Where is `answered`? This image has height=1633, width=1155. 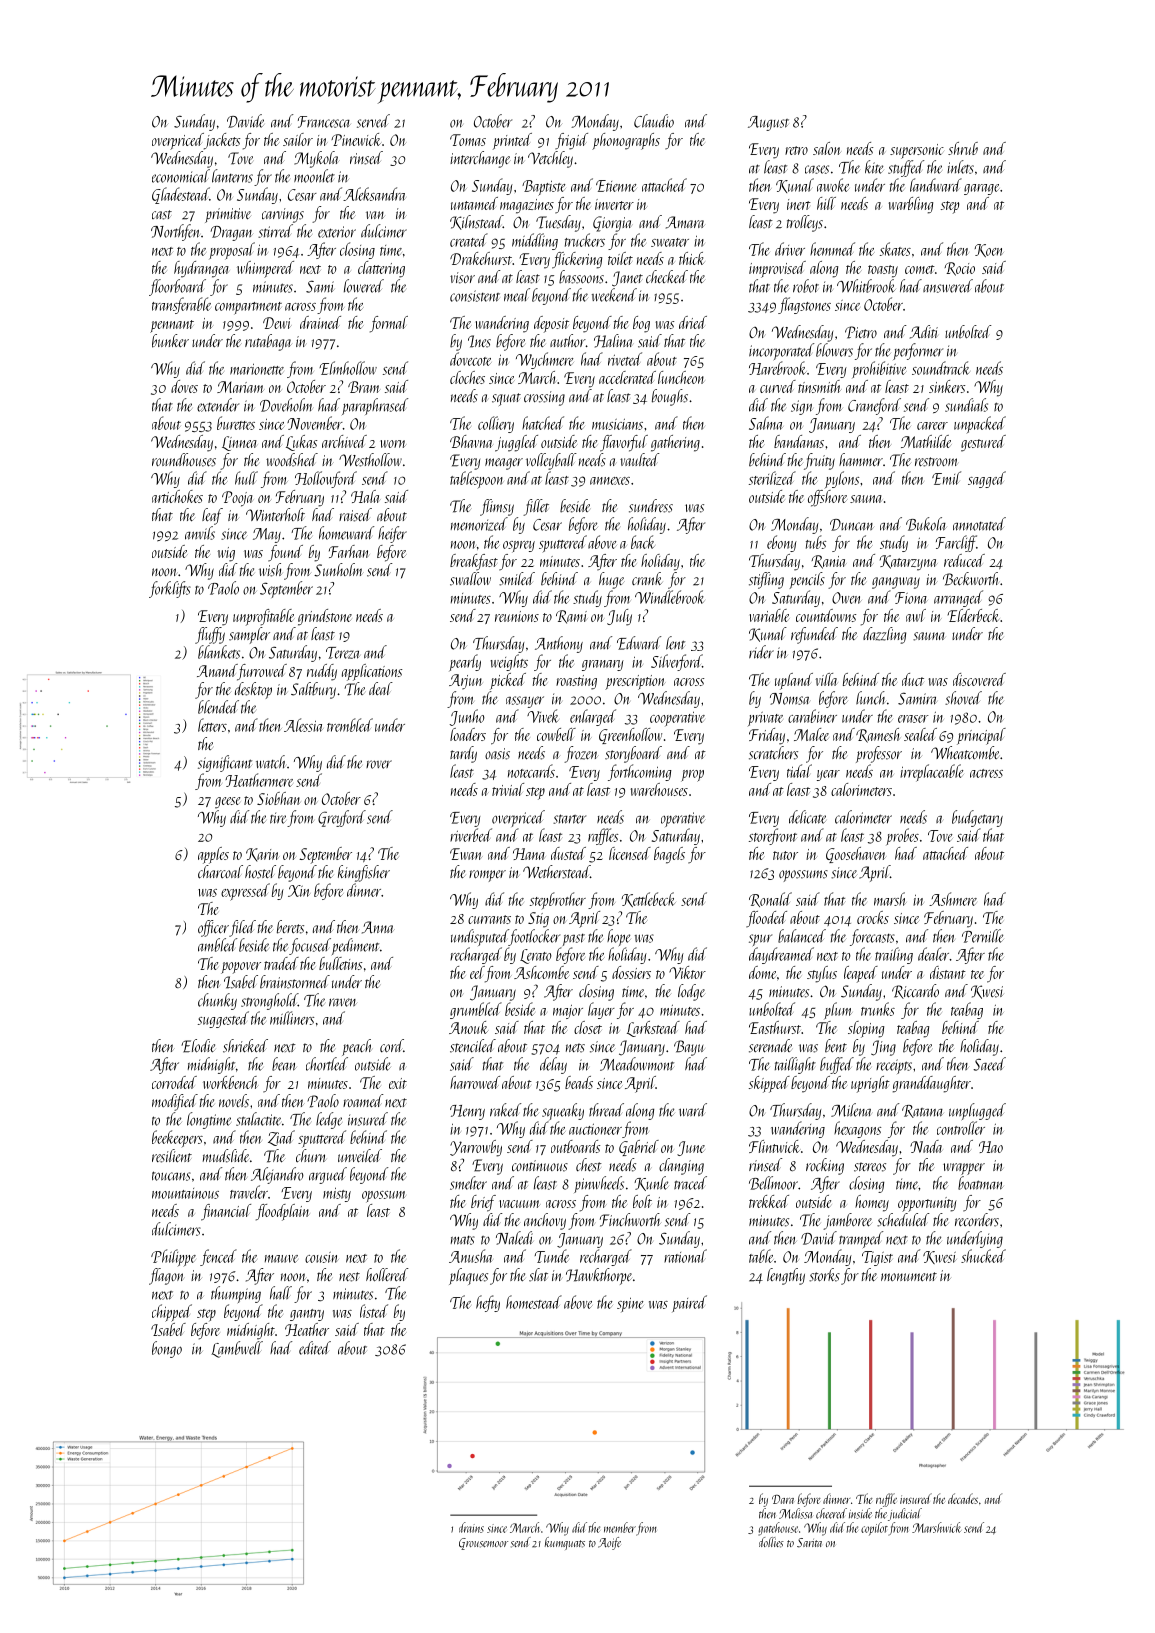
answered is located at coordinates (948, 286).
